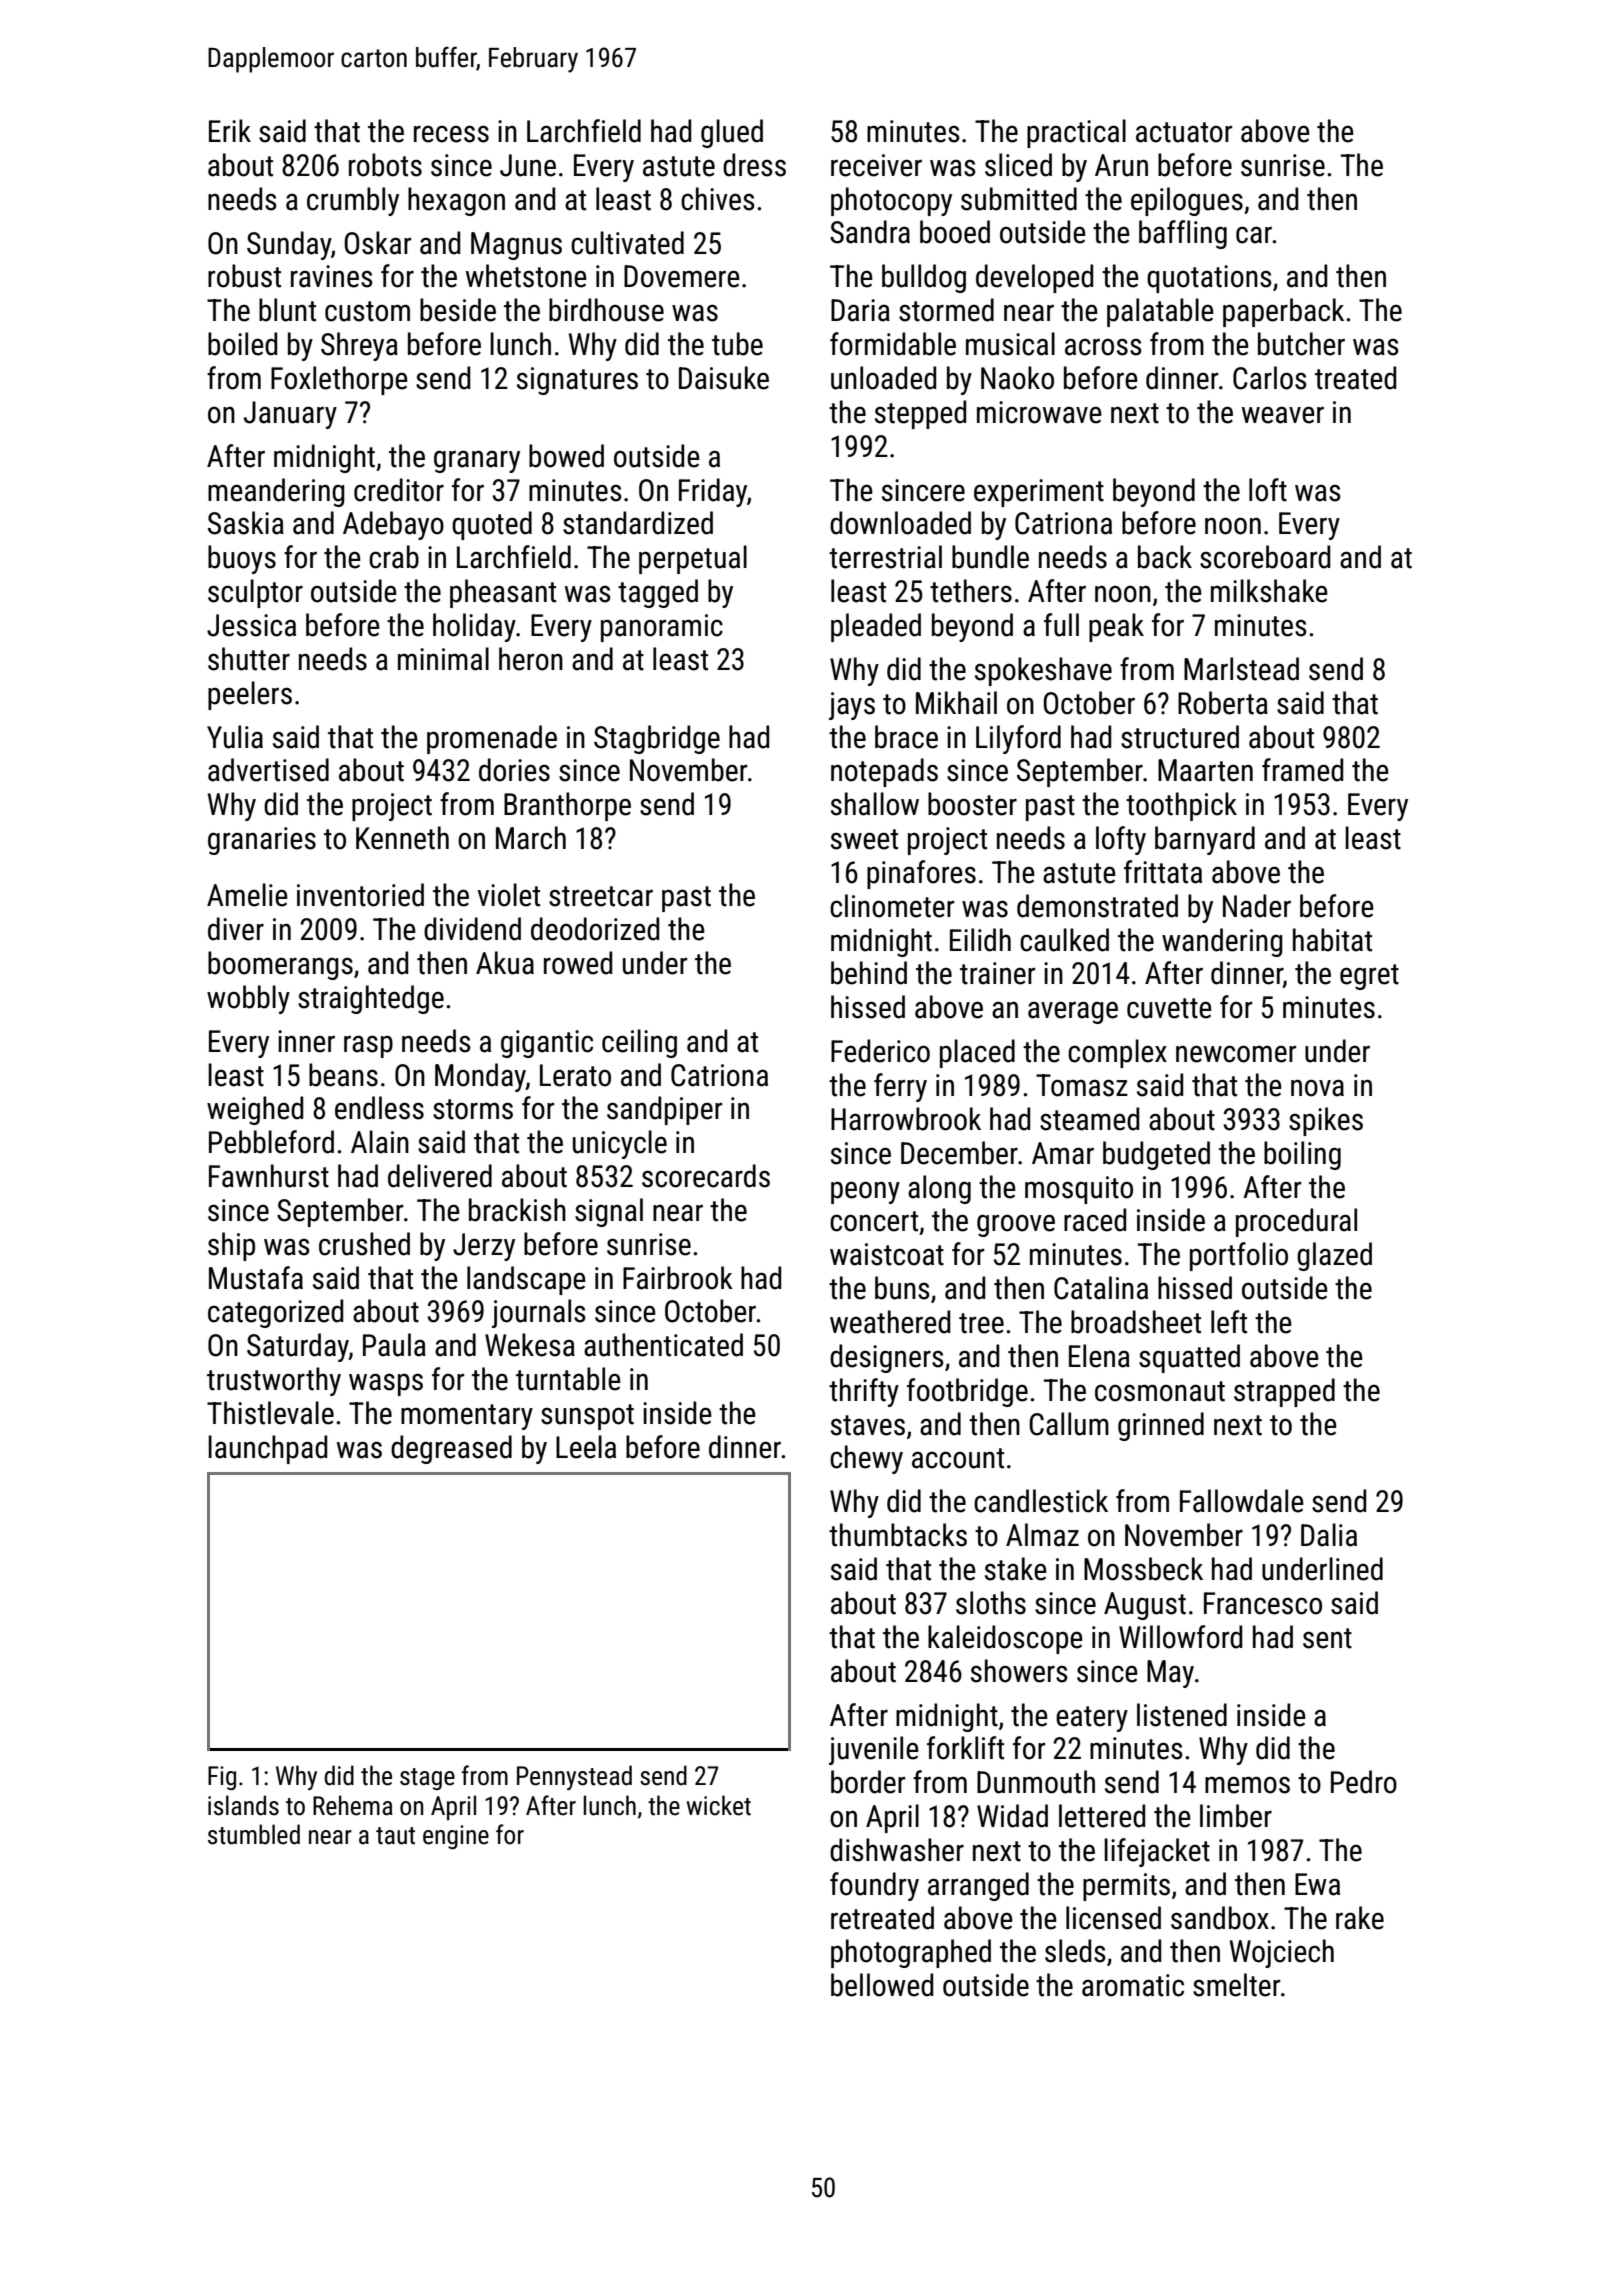  Describe the element at coordinates (1223, 703) in the page. I see `Roberta` at that location.
